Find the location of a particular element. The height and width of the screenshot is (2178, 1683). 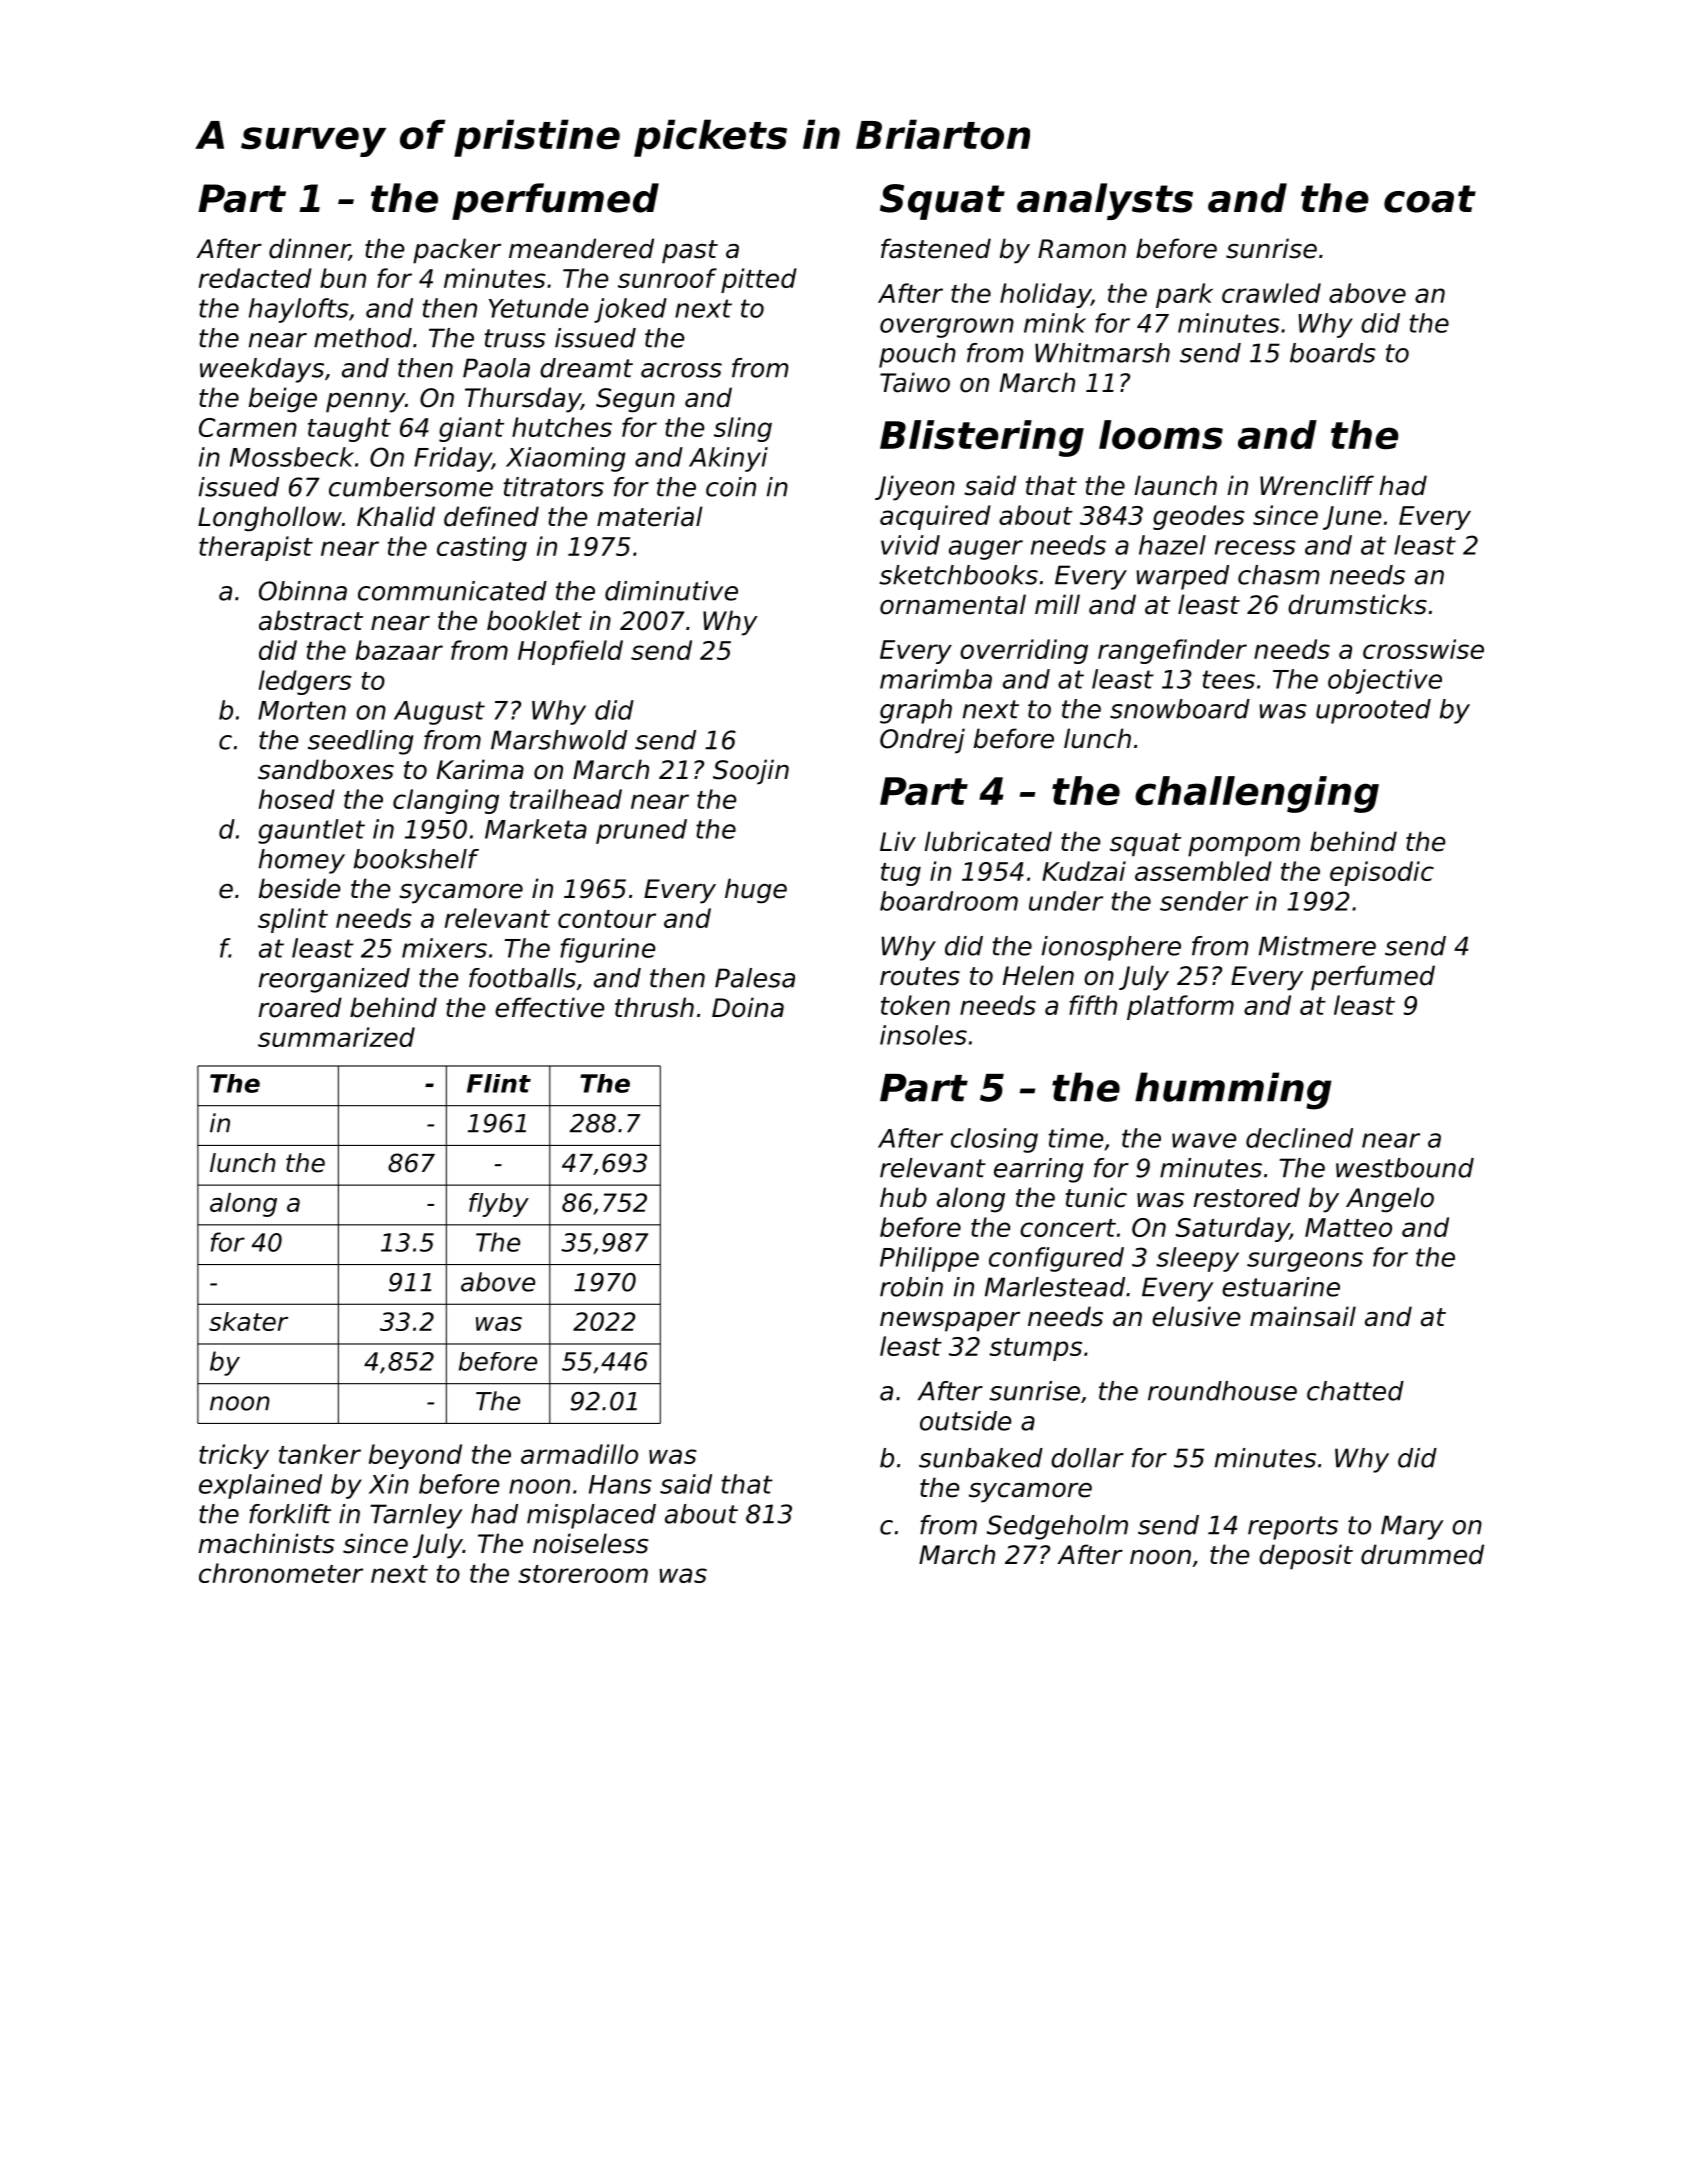

tanker is located at coordinates (320, 1454).
